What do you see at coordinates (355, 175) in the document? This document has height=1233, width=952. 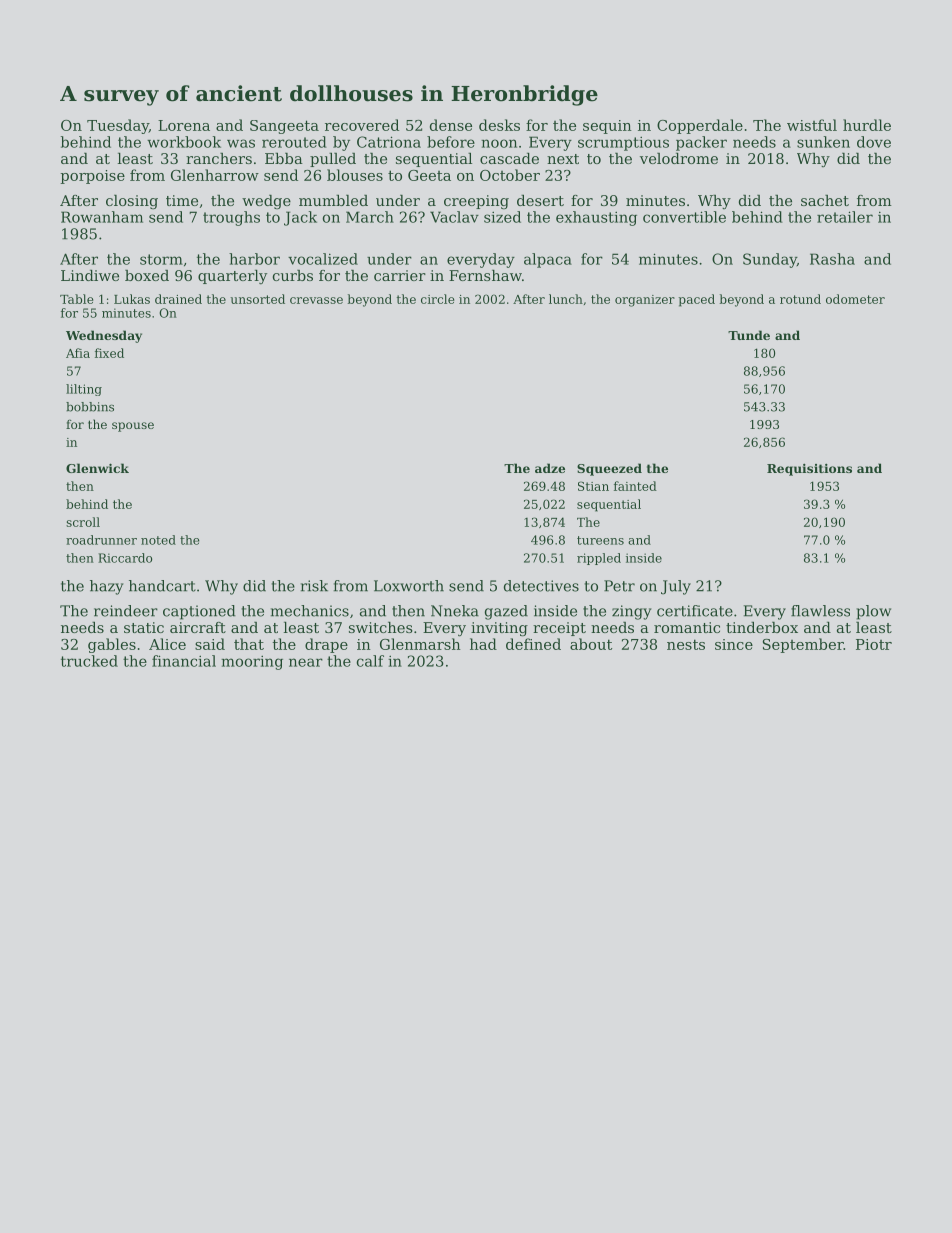 I see `blouses` at bounding box center [355, 175].
